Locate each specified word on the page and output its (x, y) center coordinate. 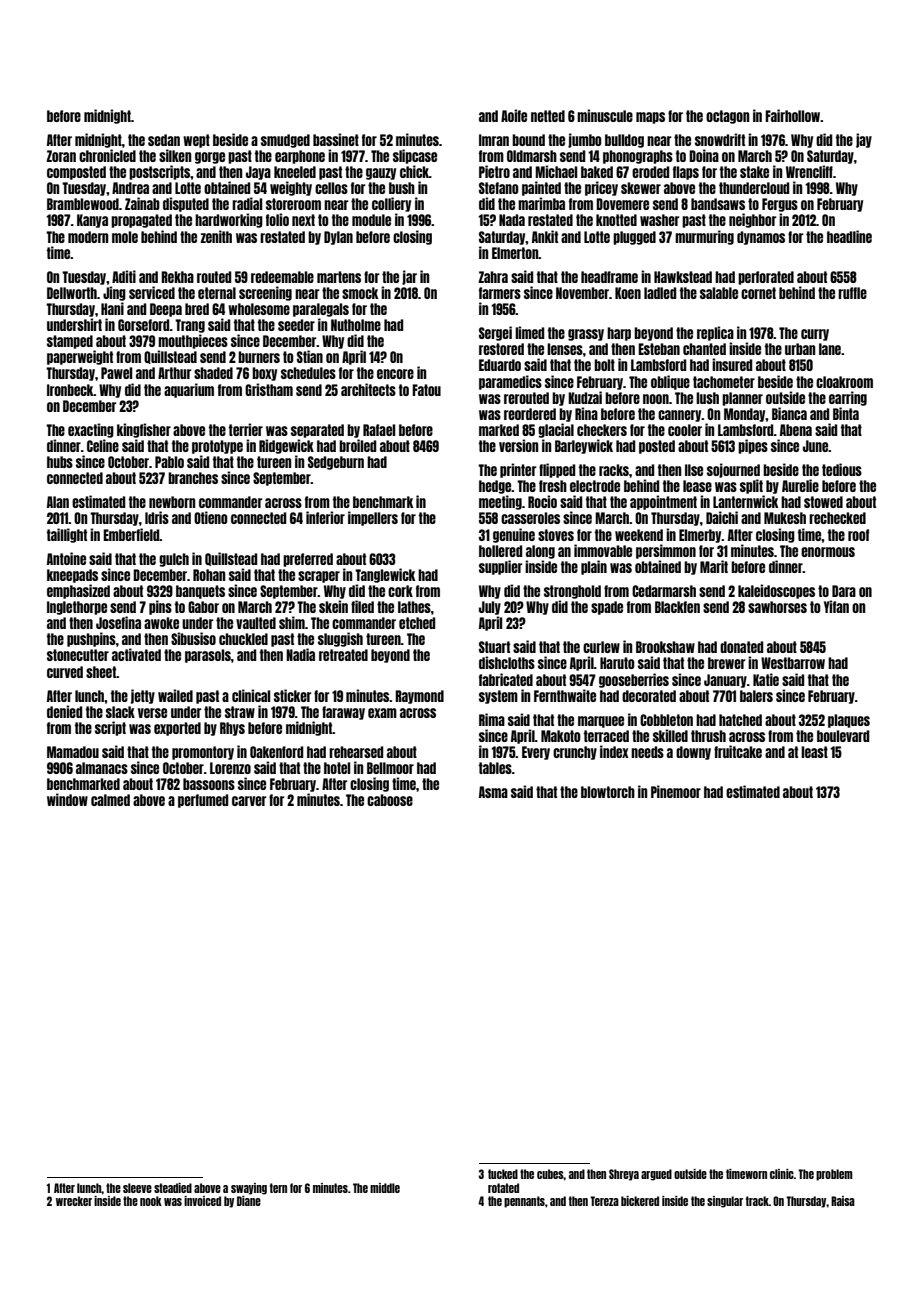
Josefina (118, 622)
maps (650, 118)
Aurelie (800, 485)
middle (385, 1188)
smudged (285, 141)
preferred (308, 560)
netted (548, 116)
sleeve (137, 1188)
